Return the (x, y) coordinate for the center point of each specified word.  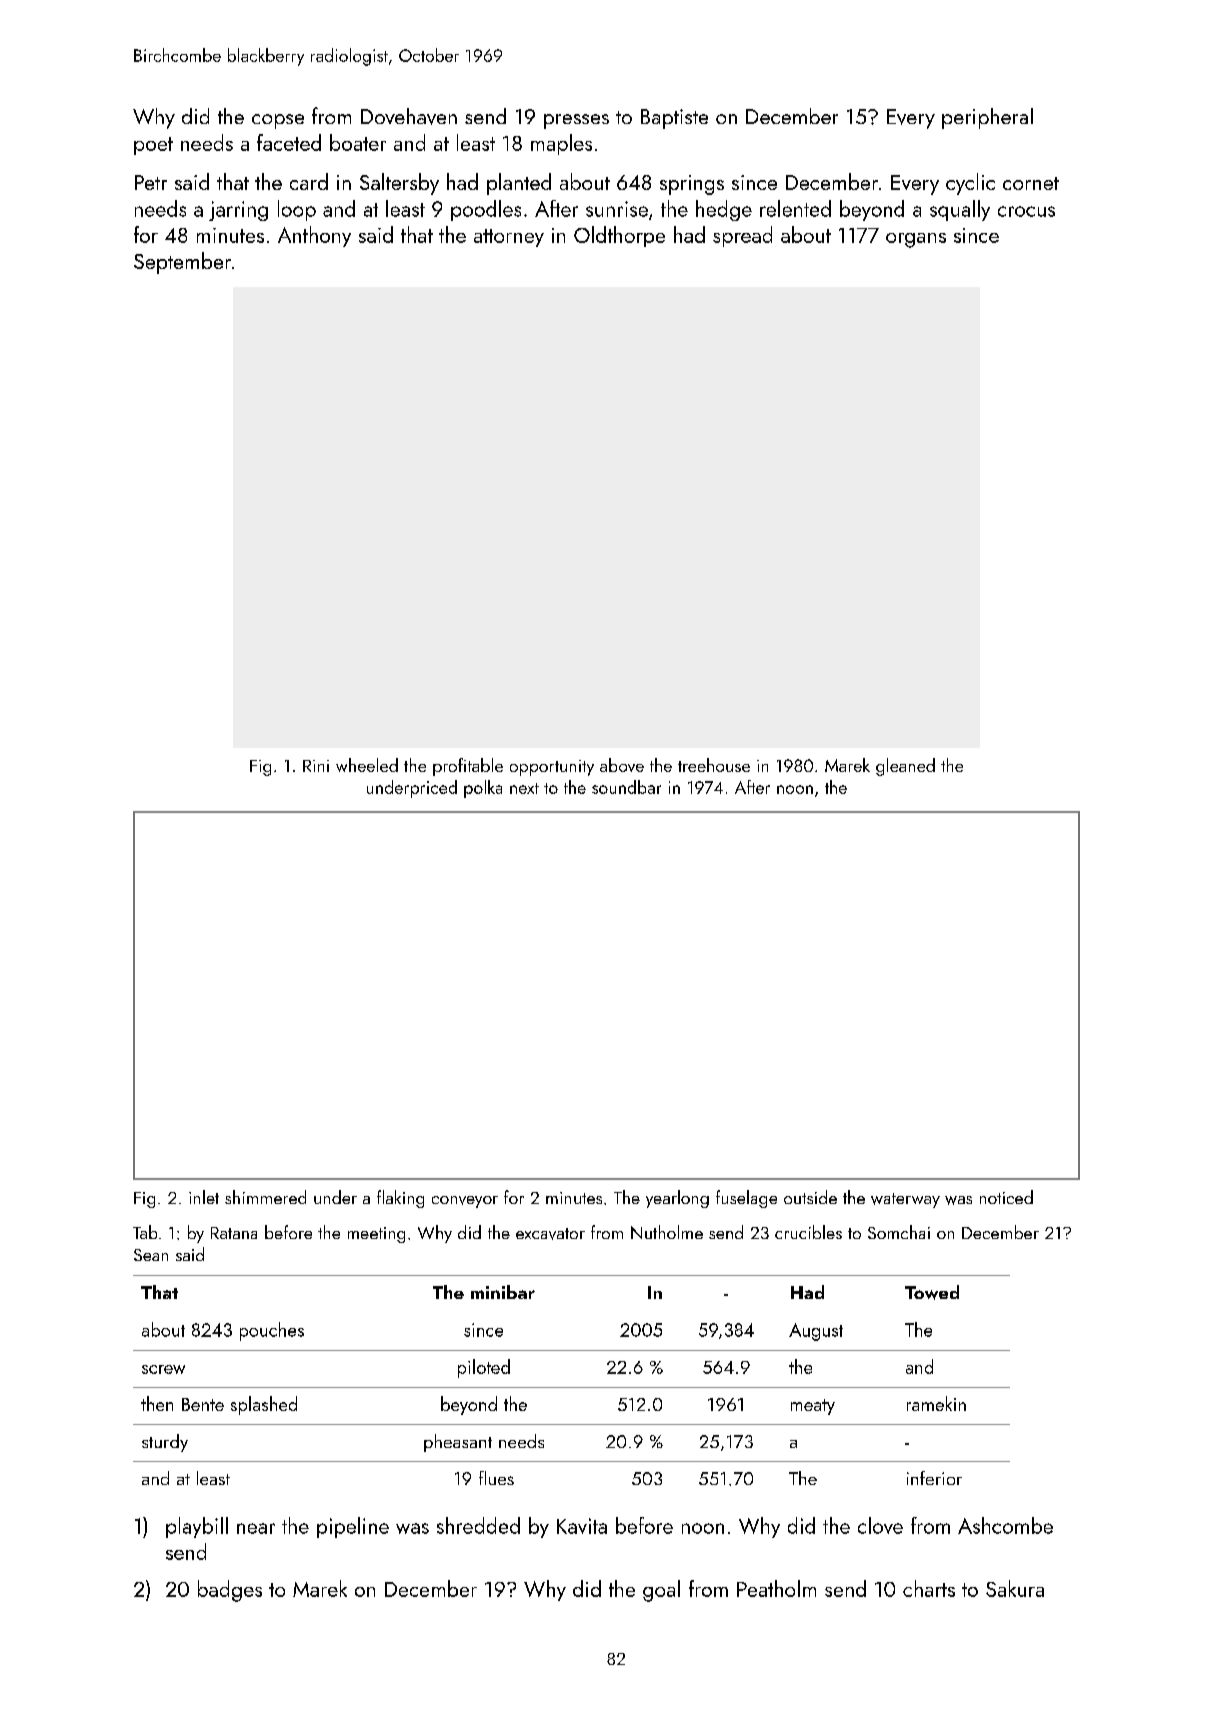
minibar (503, 1292)
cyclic (970, 184)
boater (358, 142)
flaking (400, 1199)
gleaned (905, 767)
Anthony (314, 236)
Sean (151, 1255)
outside (810, 1197)
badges (230, 1591)
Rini (316, 766)
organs (916, 240)
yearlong (677, 1199)
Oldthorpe (619, 236)
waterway (905, 1200)
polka (483, 789)
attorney (509, 238)
